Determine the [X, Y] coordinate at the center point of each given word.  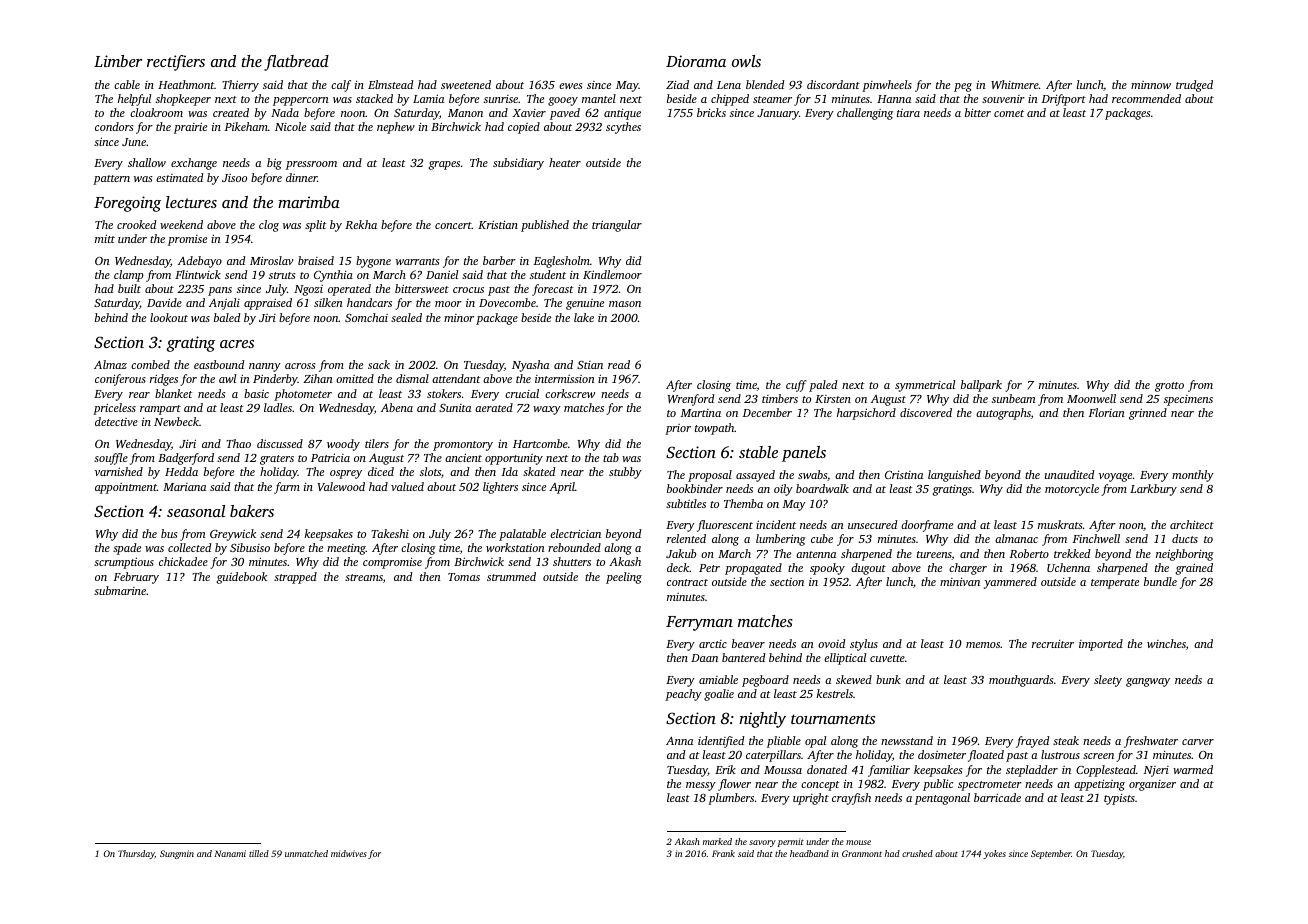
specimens [1188, 400]
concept [820, 786]
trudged [1194, 86]
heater [565, 162]
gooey [563, 101]
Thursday [136, 854]
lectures [191, 202]
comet [1009, 113]
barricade [997, 797]
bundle [1160, 581]
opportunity [514, 459]
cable [127, 84]
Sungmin [177, 854]
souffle [111, 459]
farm [287, 488]
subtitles [686, 503]
